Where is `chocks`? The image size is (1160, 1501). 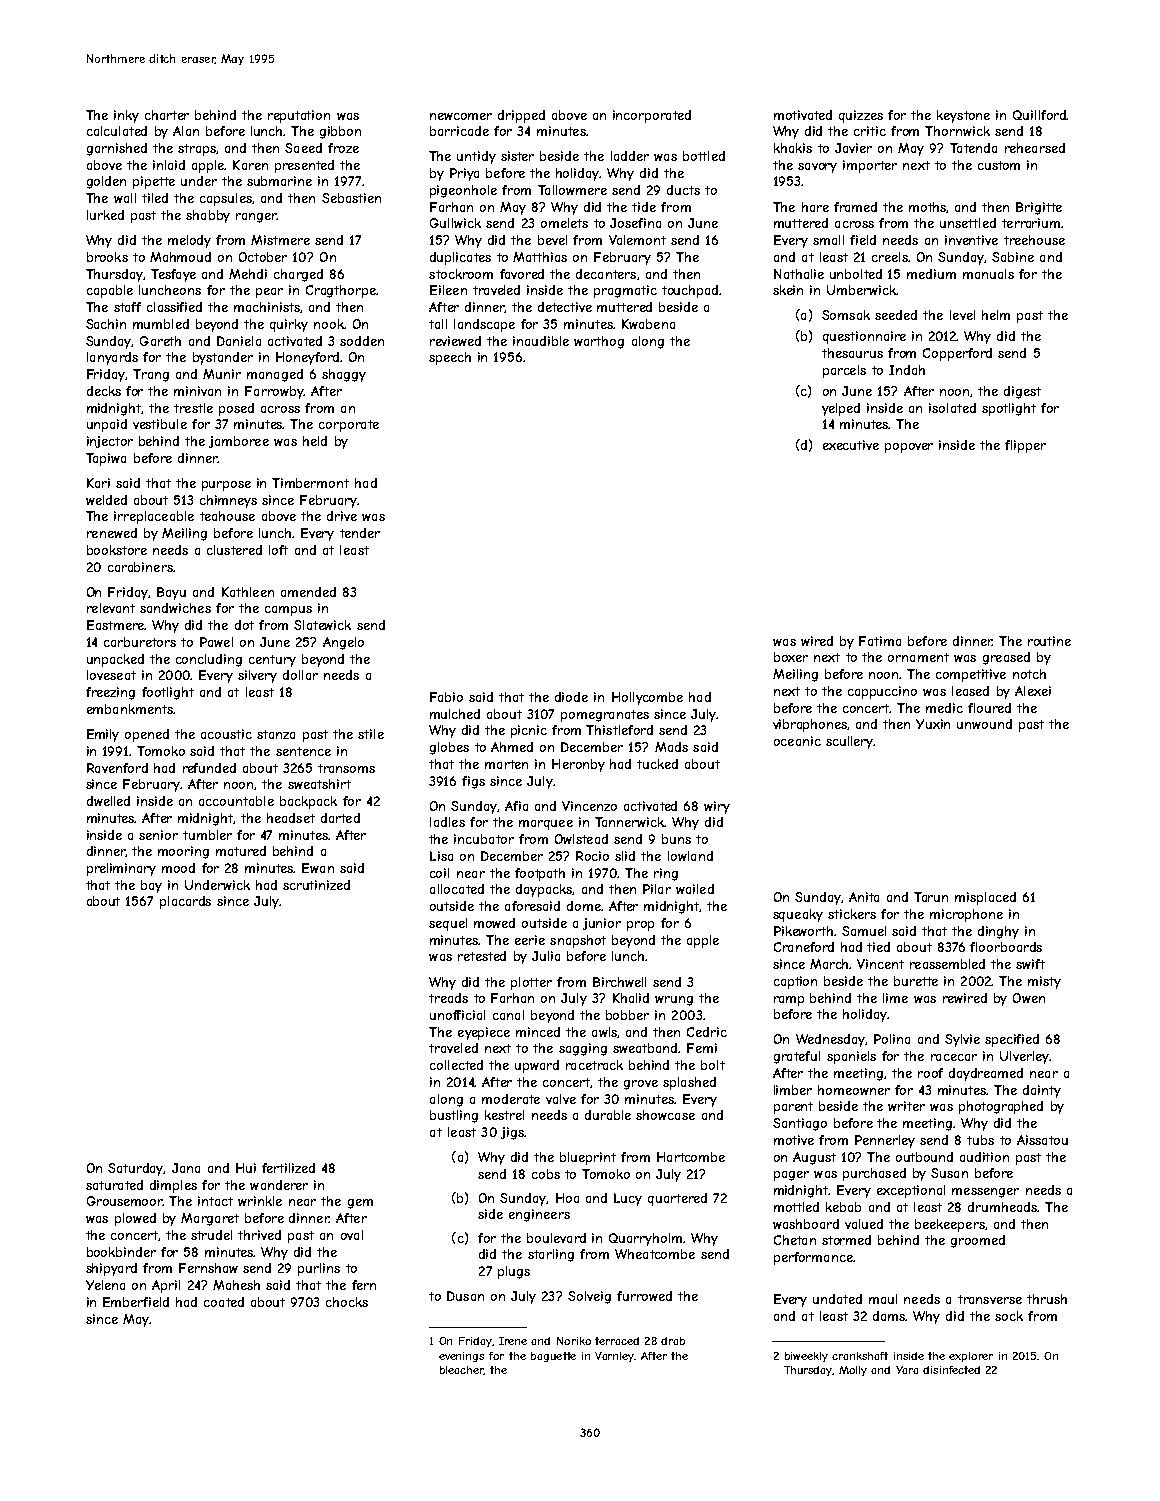
chocks is located at coordinates (347, 1302).
